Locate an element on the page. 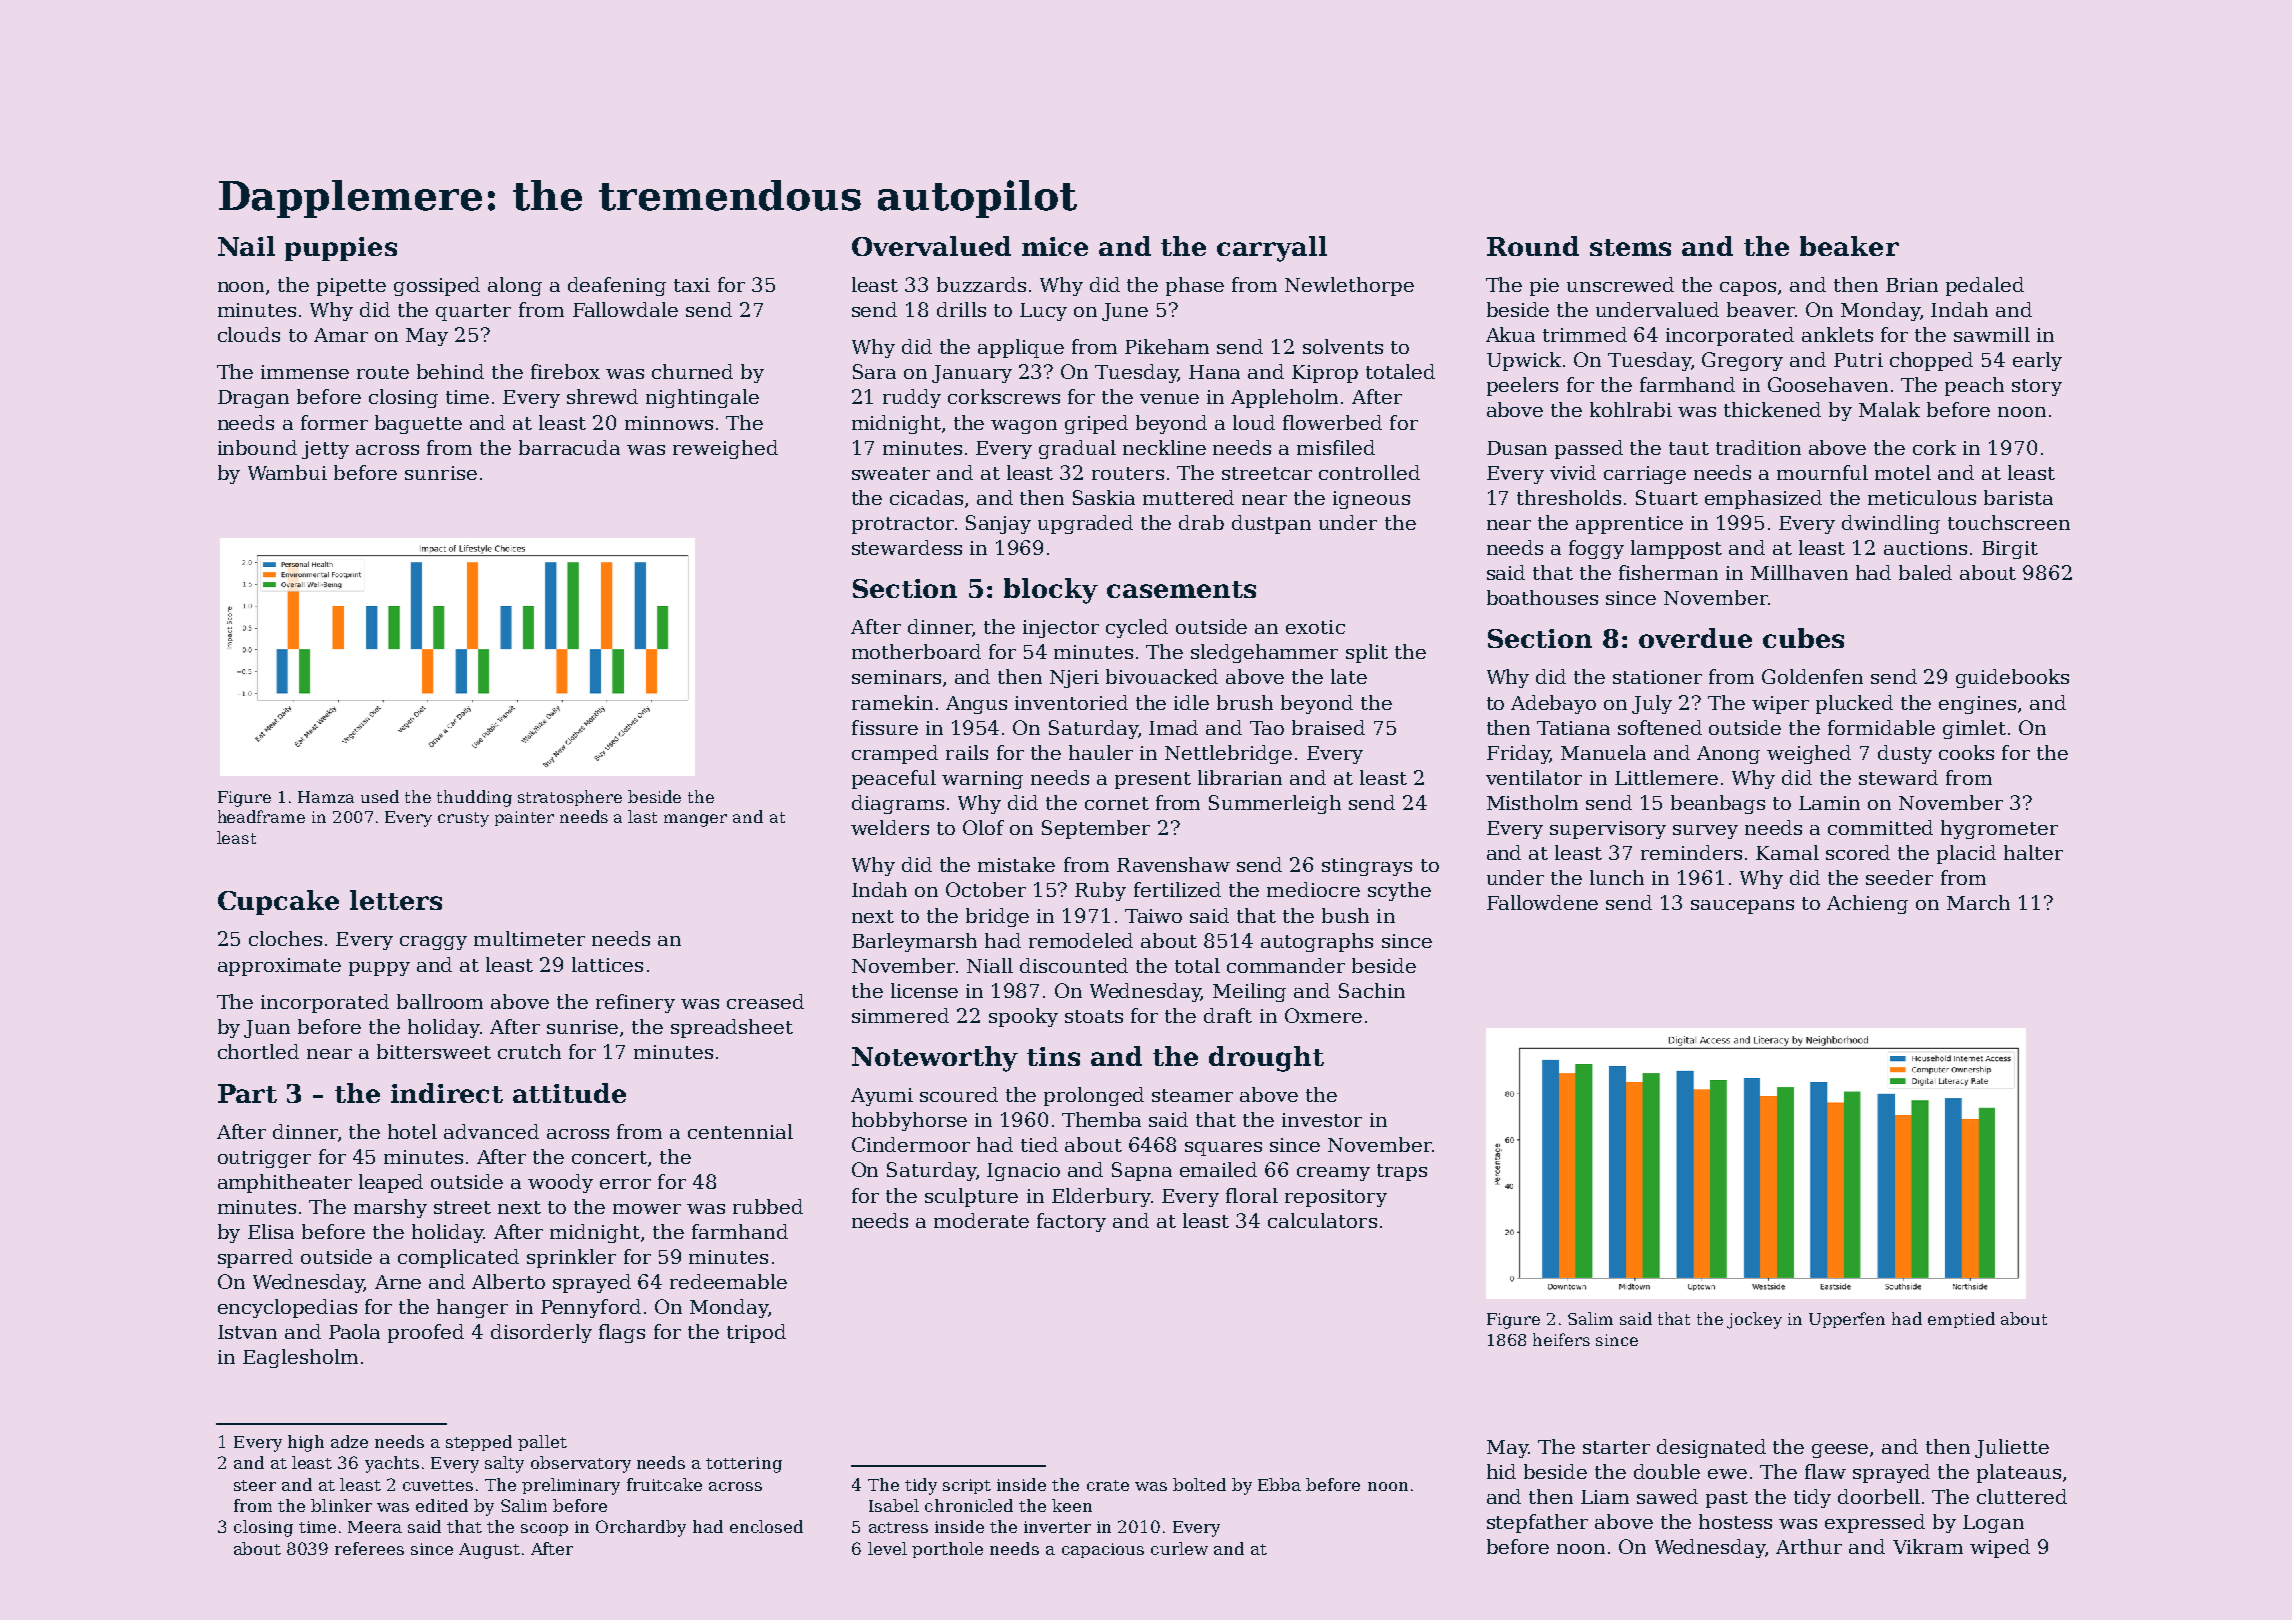  brush is located at coordinates (1245, 702).
